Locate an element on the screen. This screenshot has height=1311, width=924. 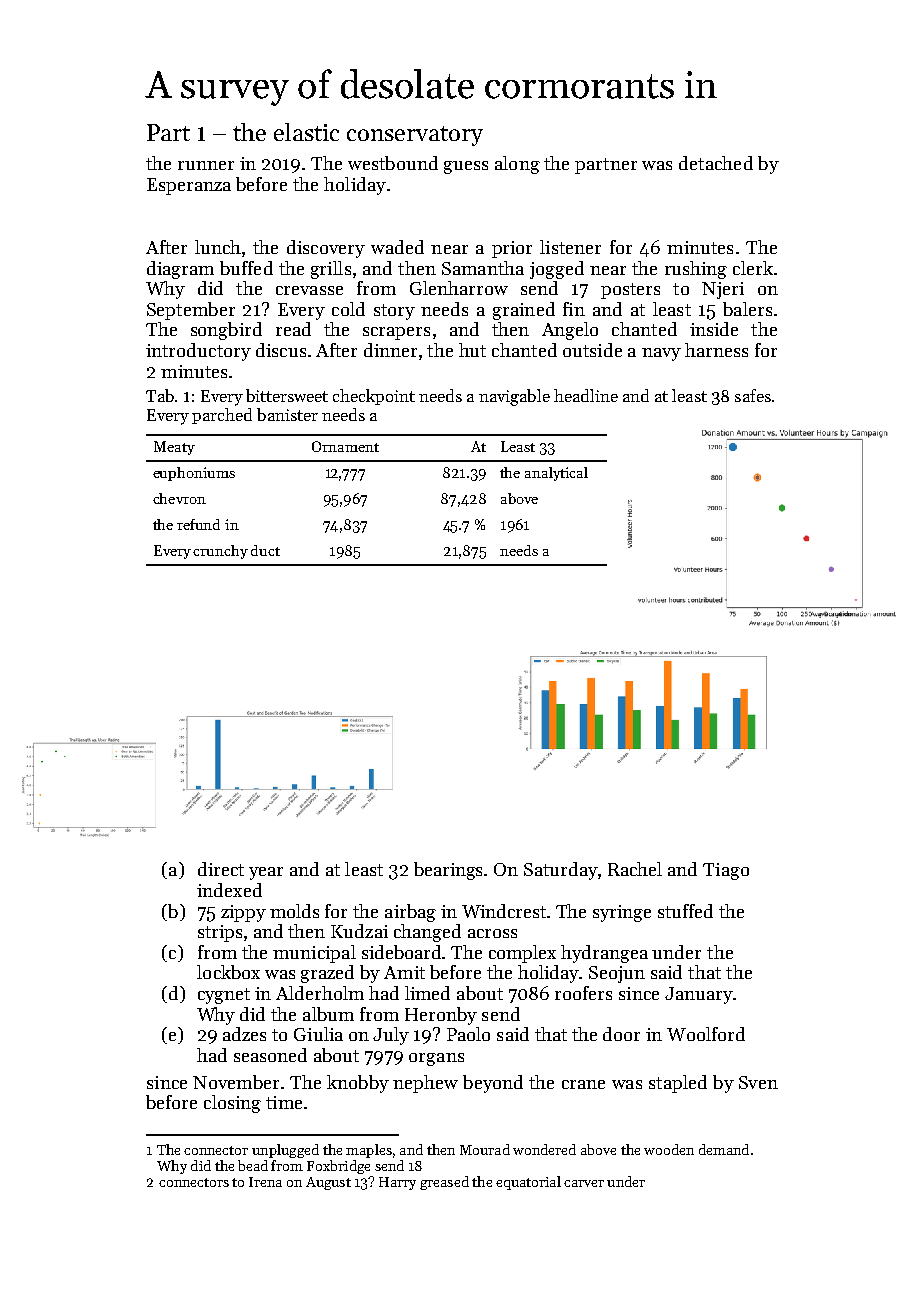
Tiago is located at coordinates (726, 871).
